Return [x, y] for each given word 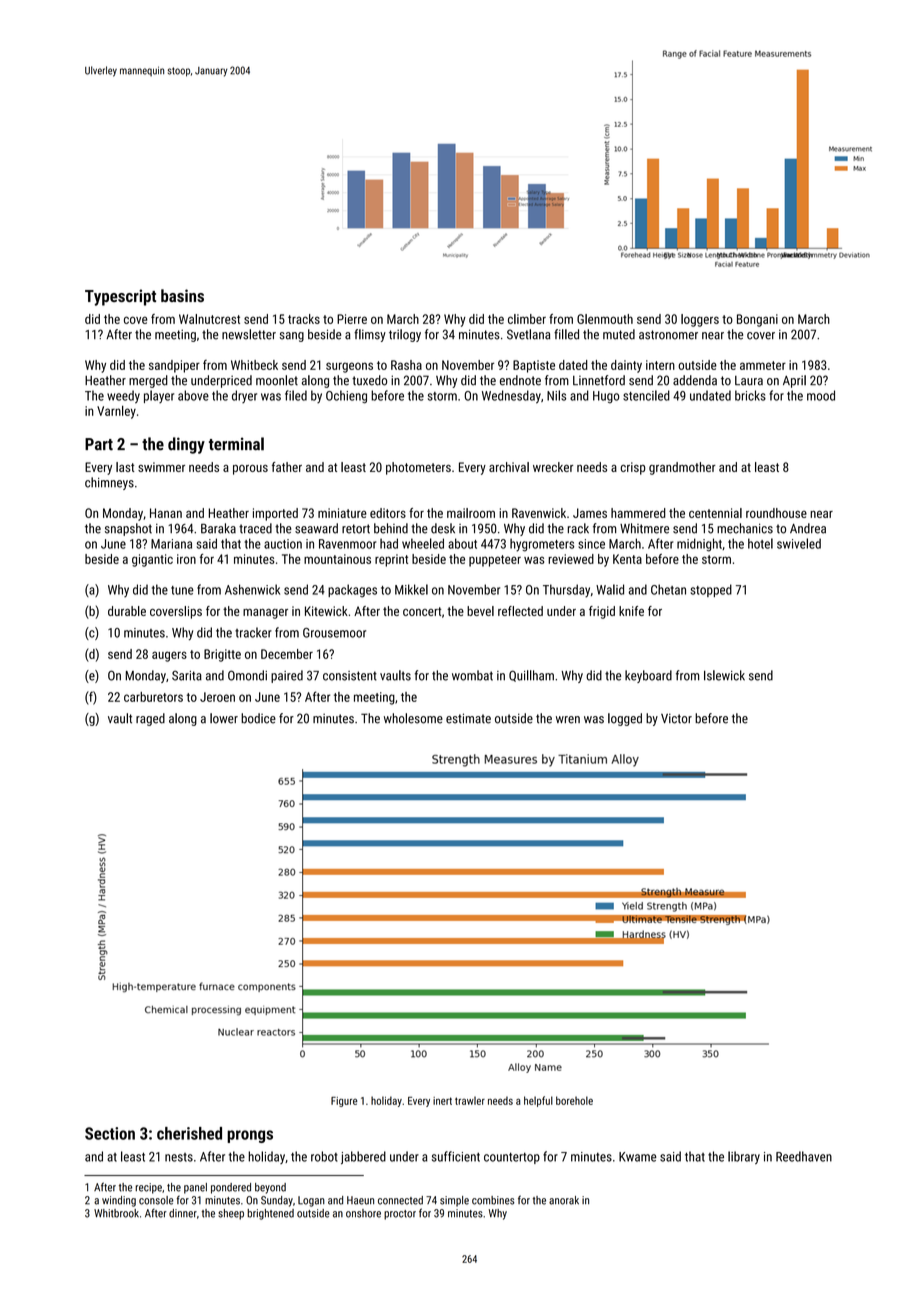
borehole [574, 1100]
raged [150, 719]
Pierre [352, 319]
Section [110, 1133]
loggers [700, 320]
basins [182, 295]
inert [442, 1101]
